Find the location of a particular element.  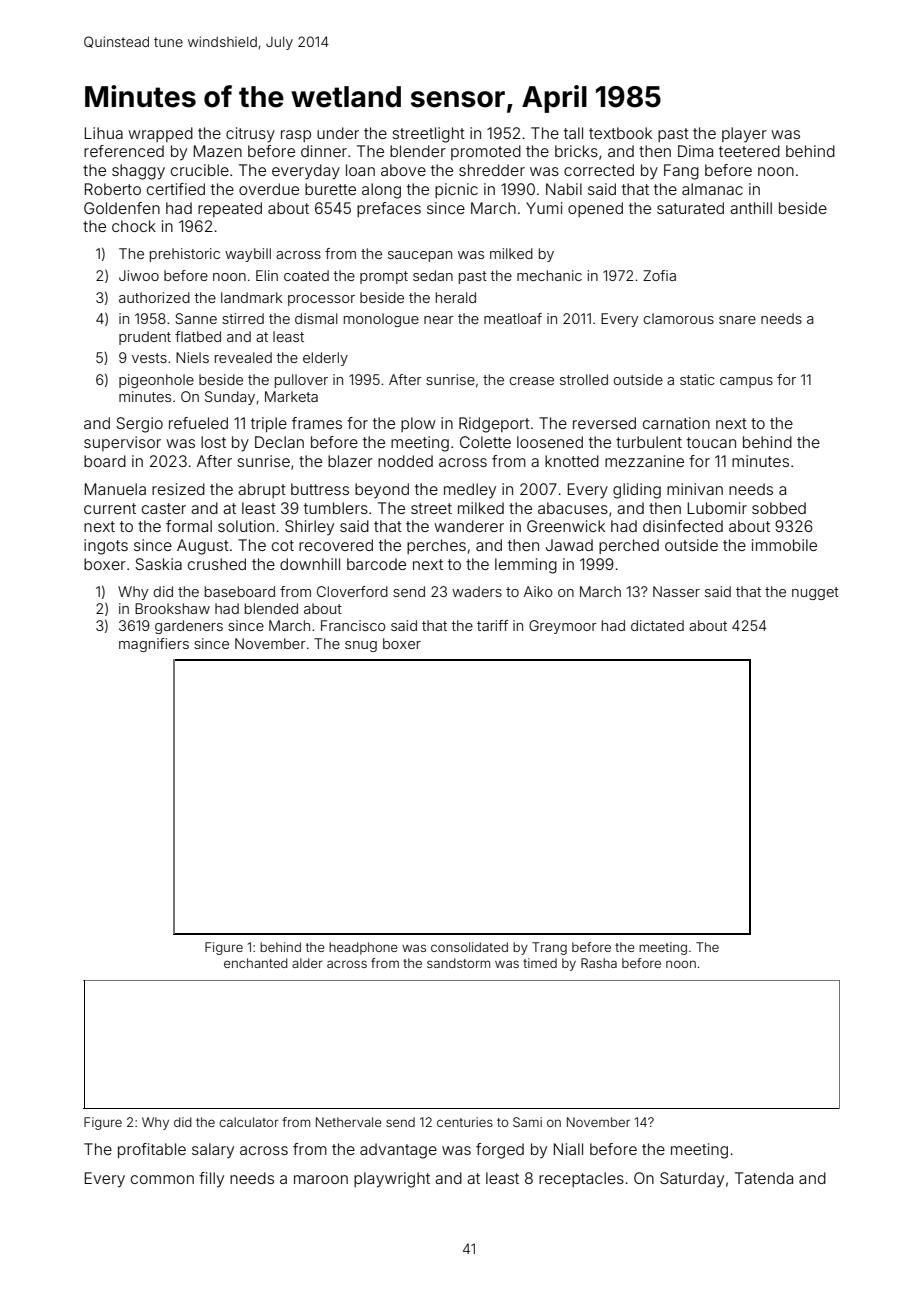

campus is located at coordinates (746, 382).
